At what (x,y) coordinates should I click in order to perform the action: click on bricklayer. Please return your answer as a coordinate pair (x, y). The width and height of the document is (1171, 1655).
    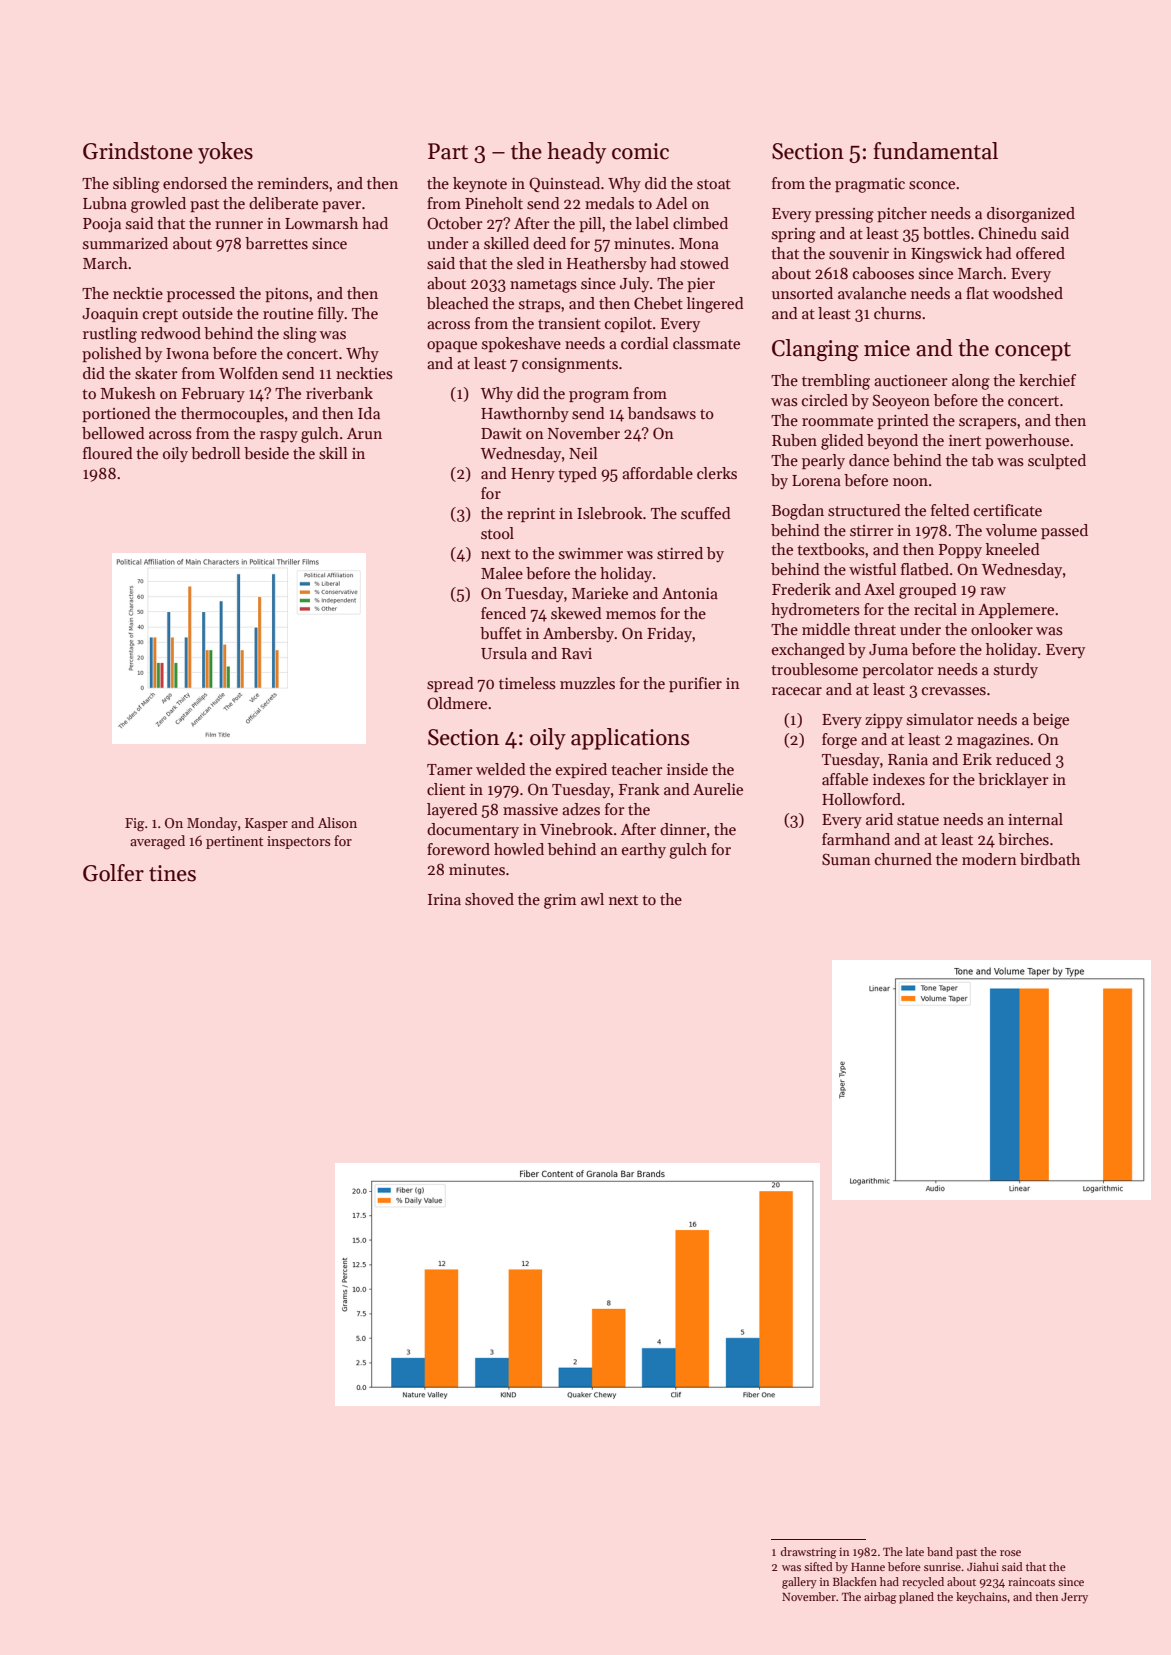
    Looking at the image, I should click on (1013, 781).
